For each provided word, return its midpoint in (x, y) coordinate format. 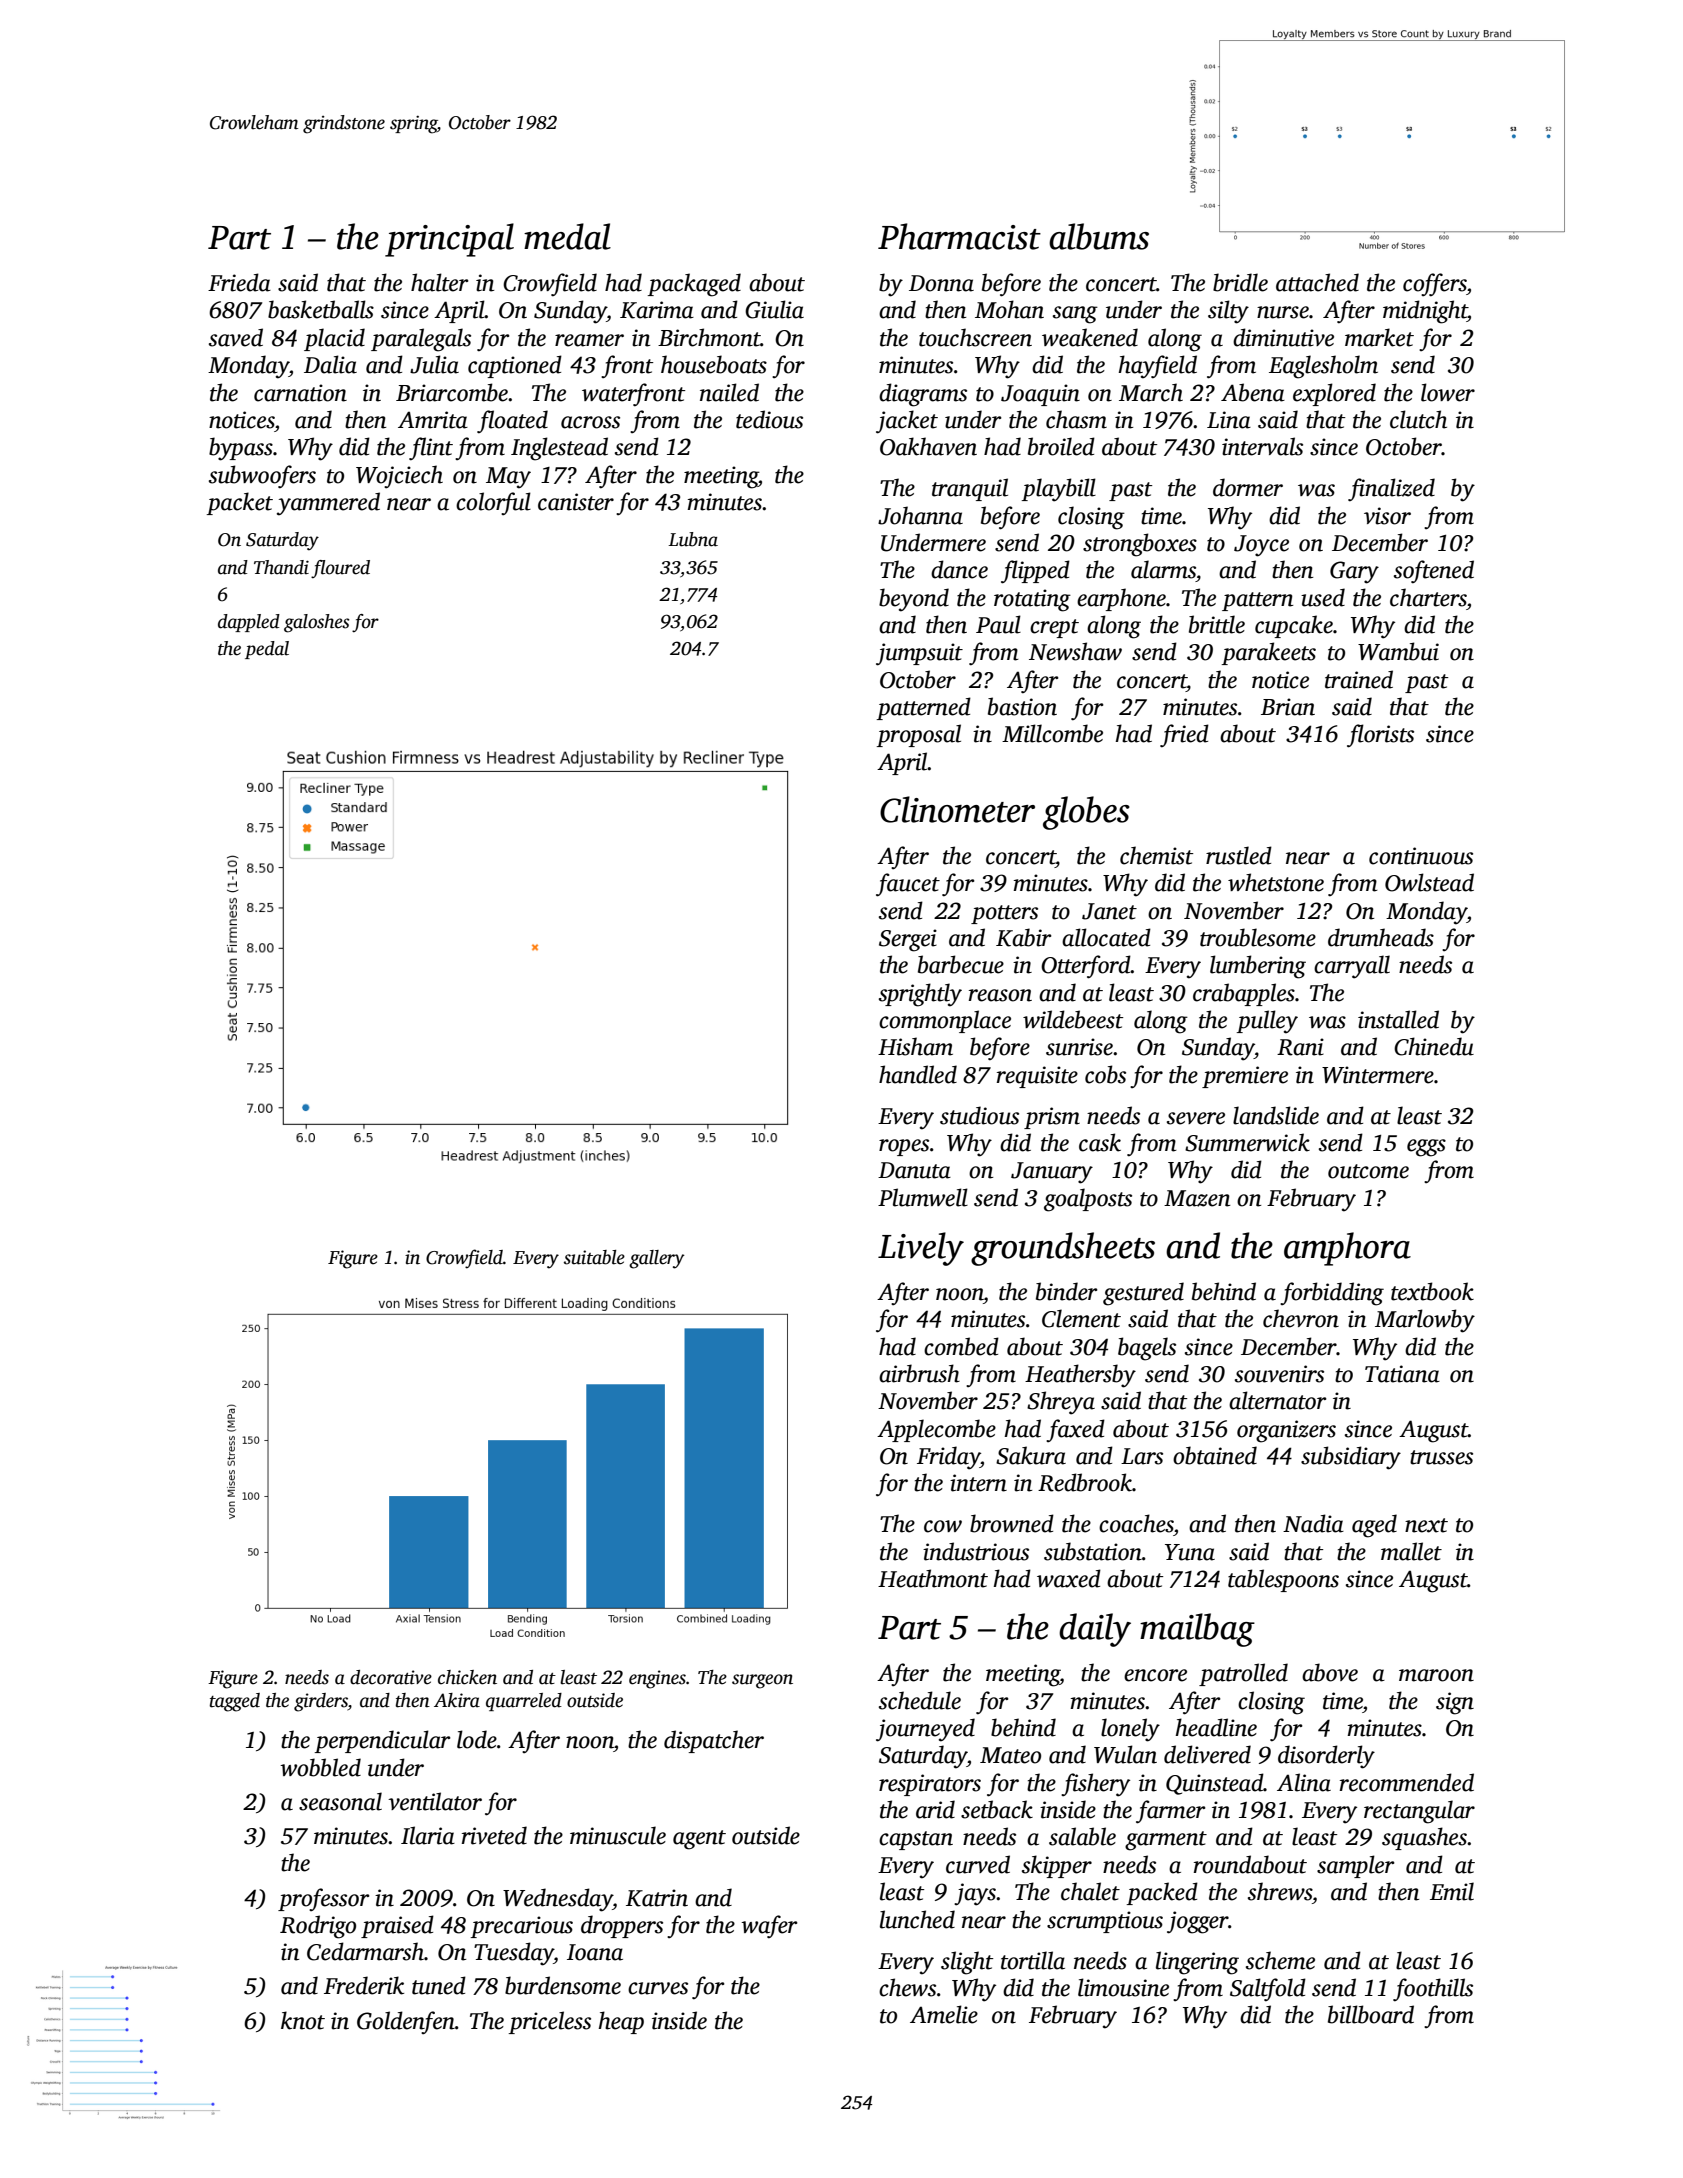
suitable (594, 1257)
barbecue (961, 964)
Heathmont (933, 1578)
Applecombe (936, 1430)
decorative (391, 1677)
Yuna (1190, 1552)
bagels (1147, 1349)
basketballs (321, 309)
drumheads (1381, 937)
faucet (908, 885)
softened (1434, 572)
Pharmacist (959, 236)
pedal (267, 650)
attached (1317, 282)
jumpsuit (919, 654)
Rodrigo (318, 1927)
